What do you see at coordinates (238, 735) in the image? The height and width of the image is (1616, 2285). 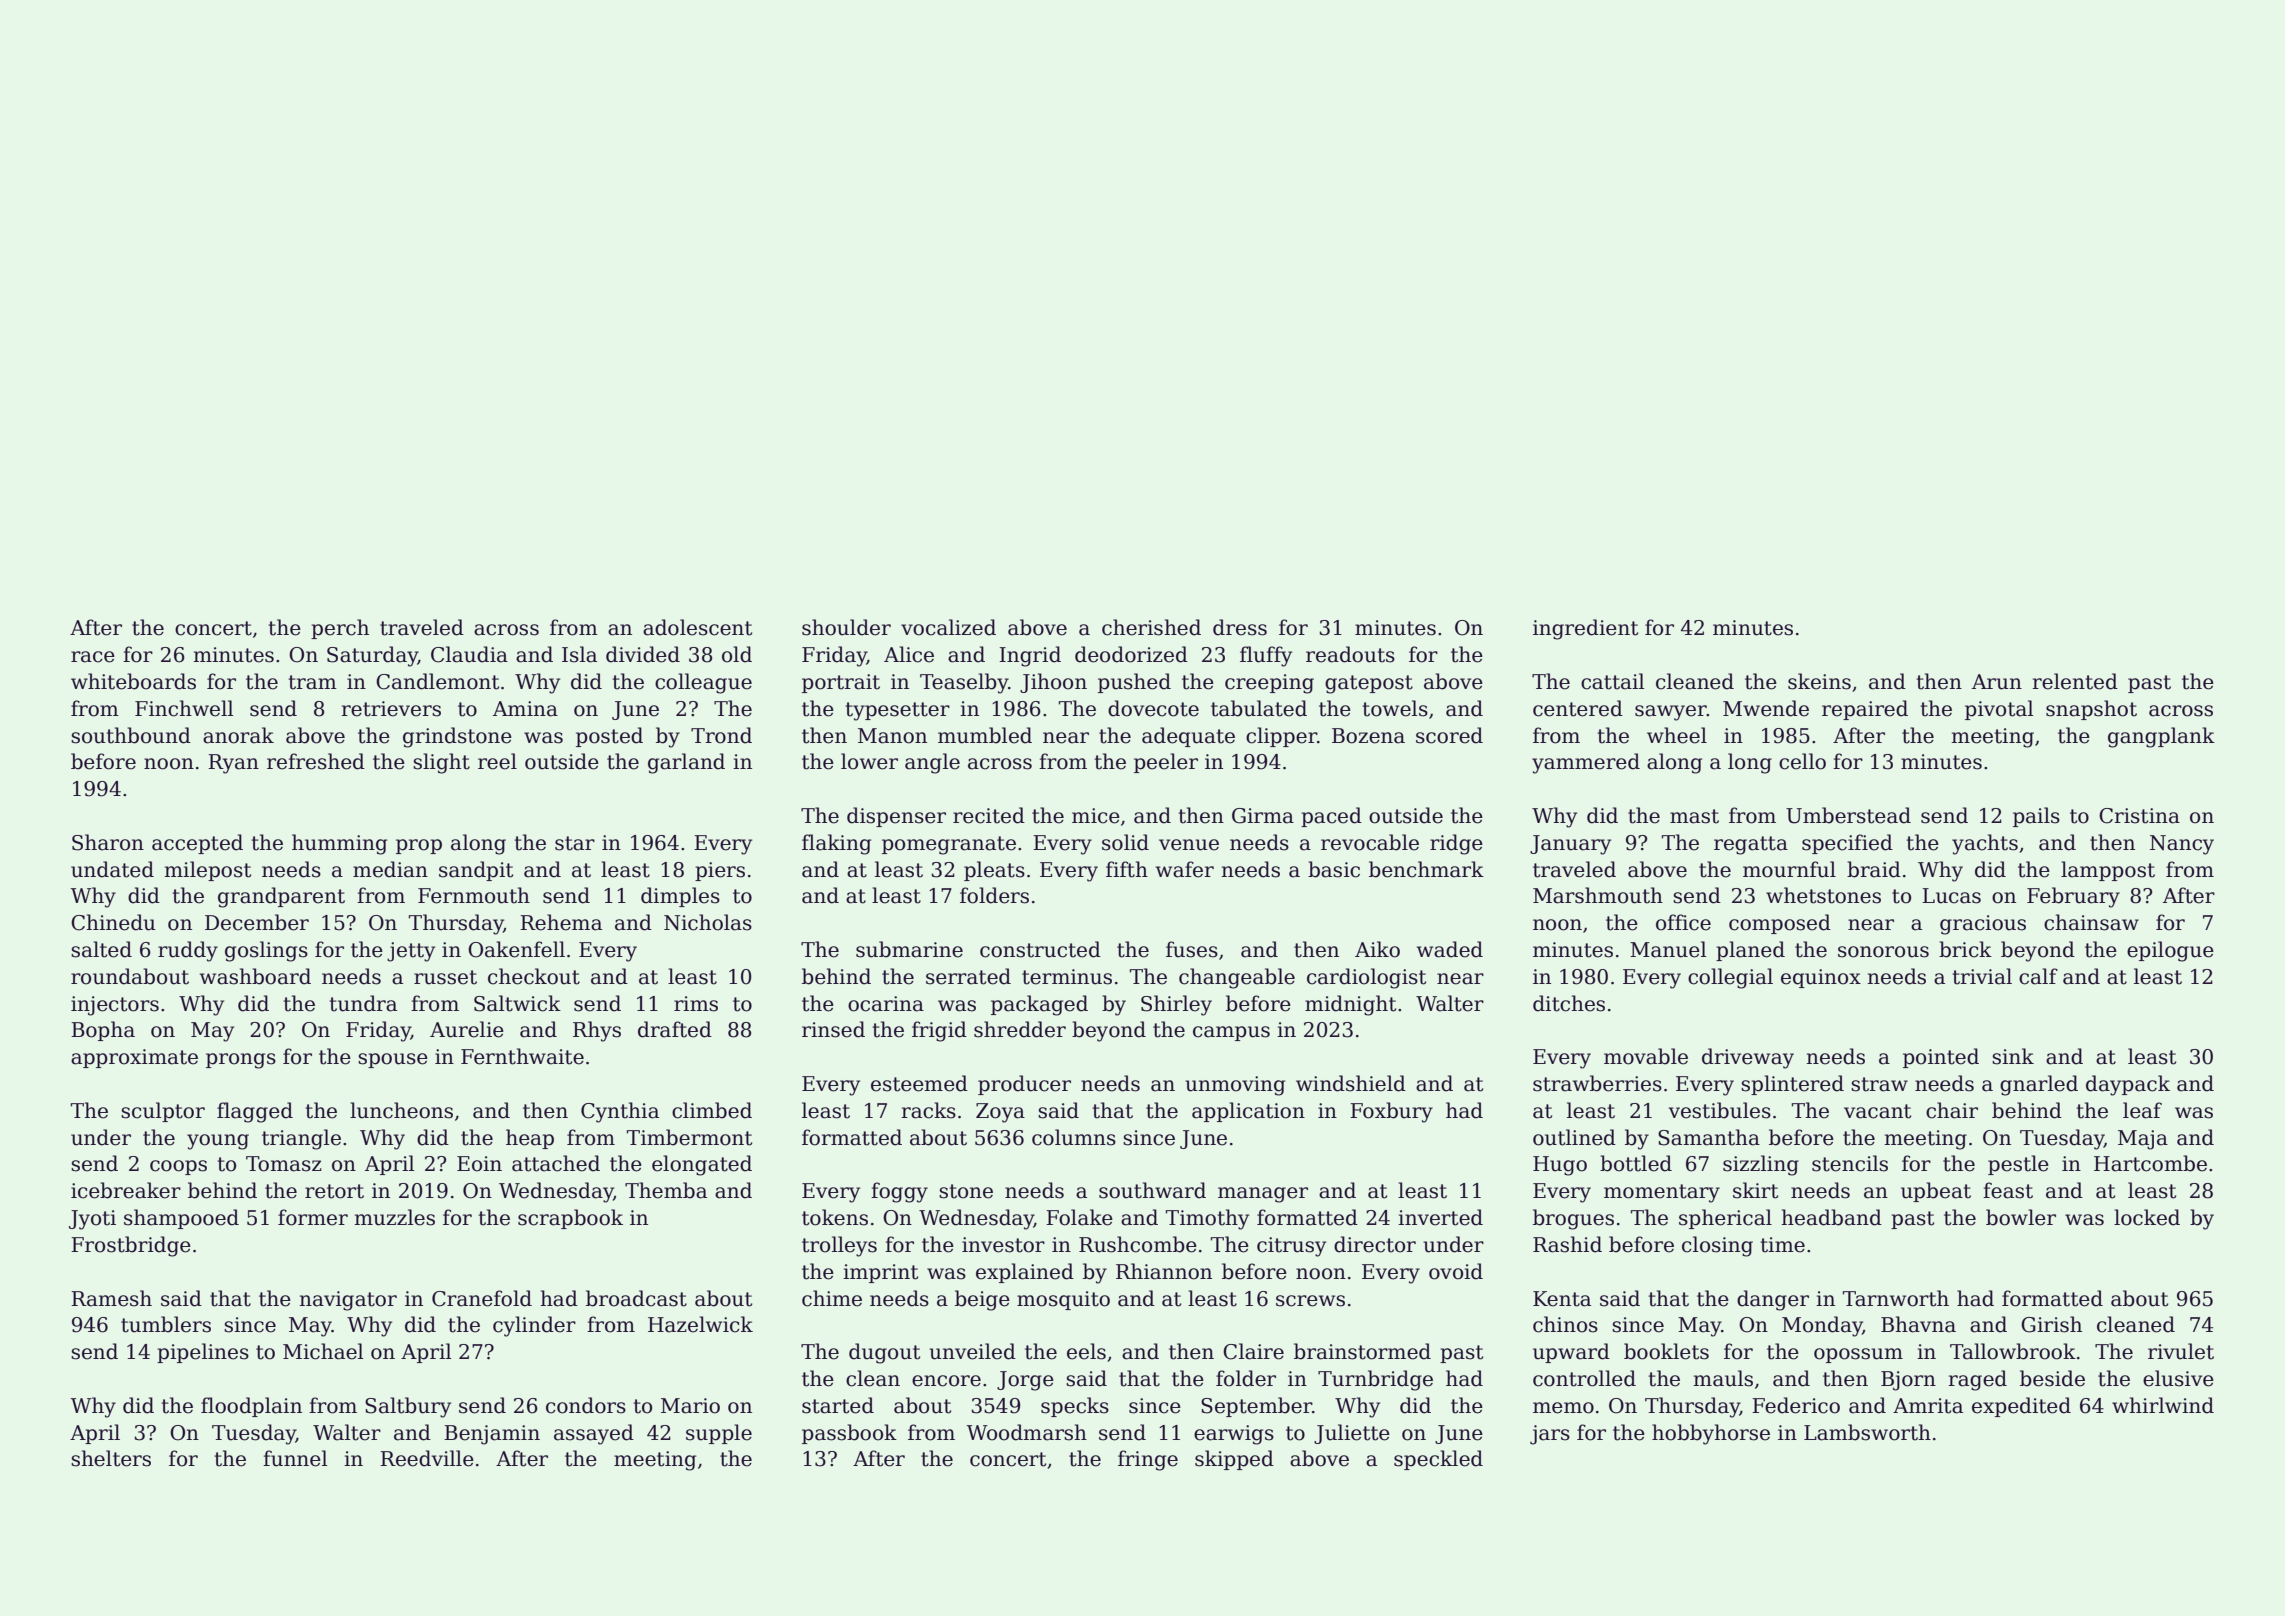 I see `anorak` at bounding box center [238, 735].
